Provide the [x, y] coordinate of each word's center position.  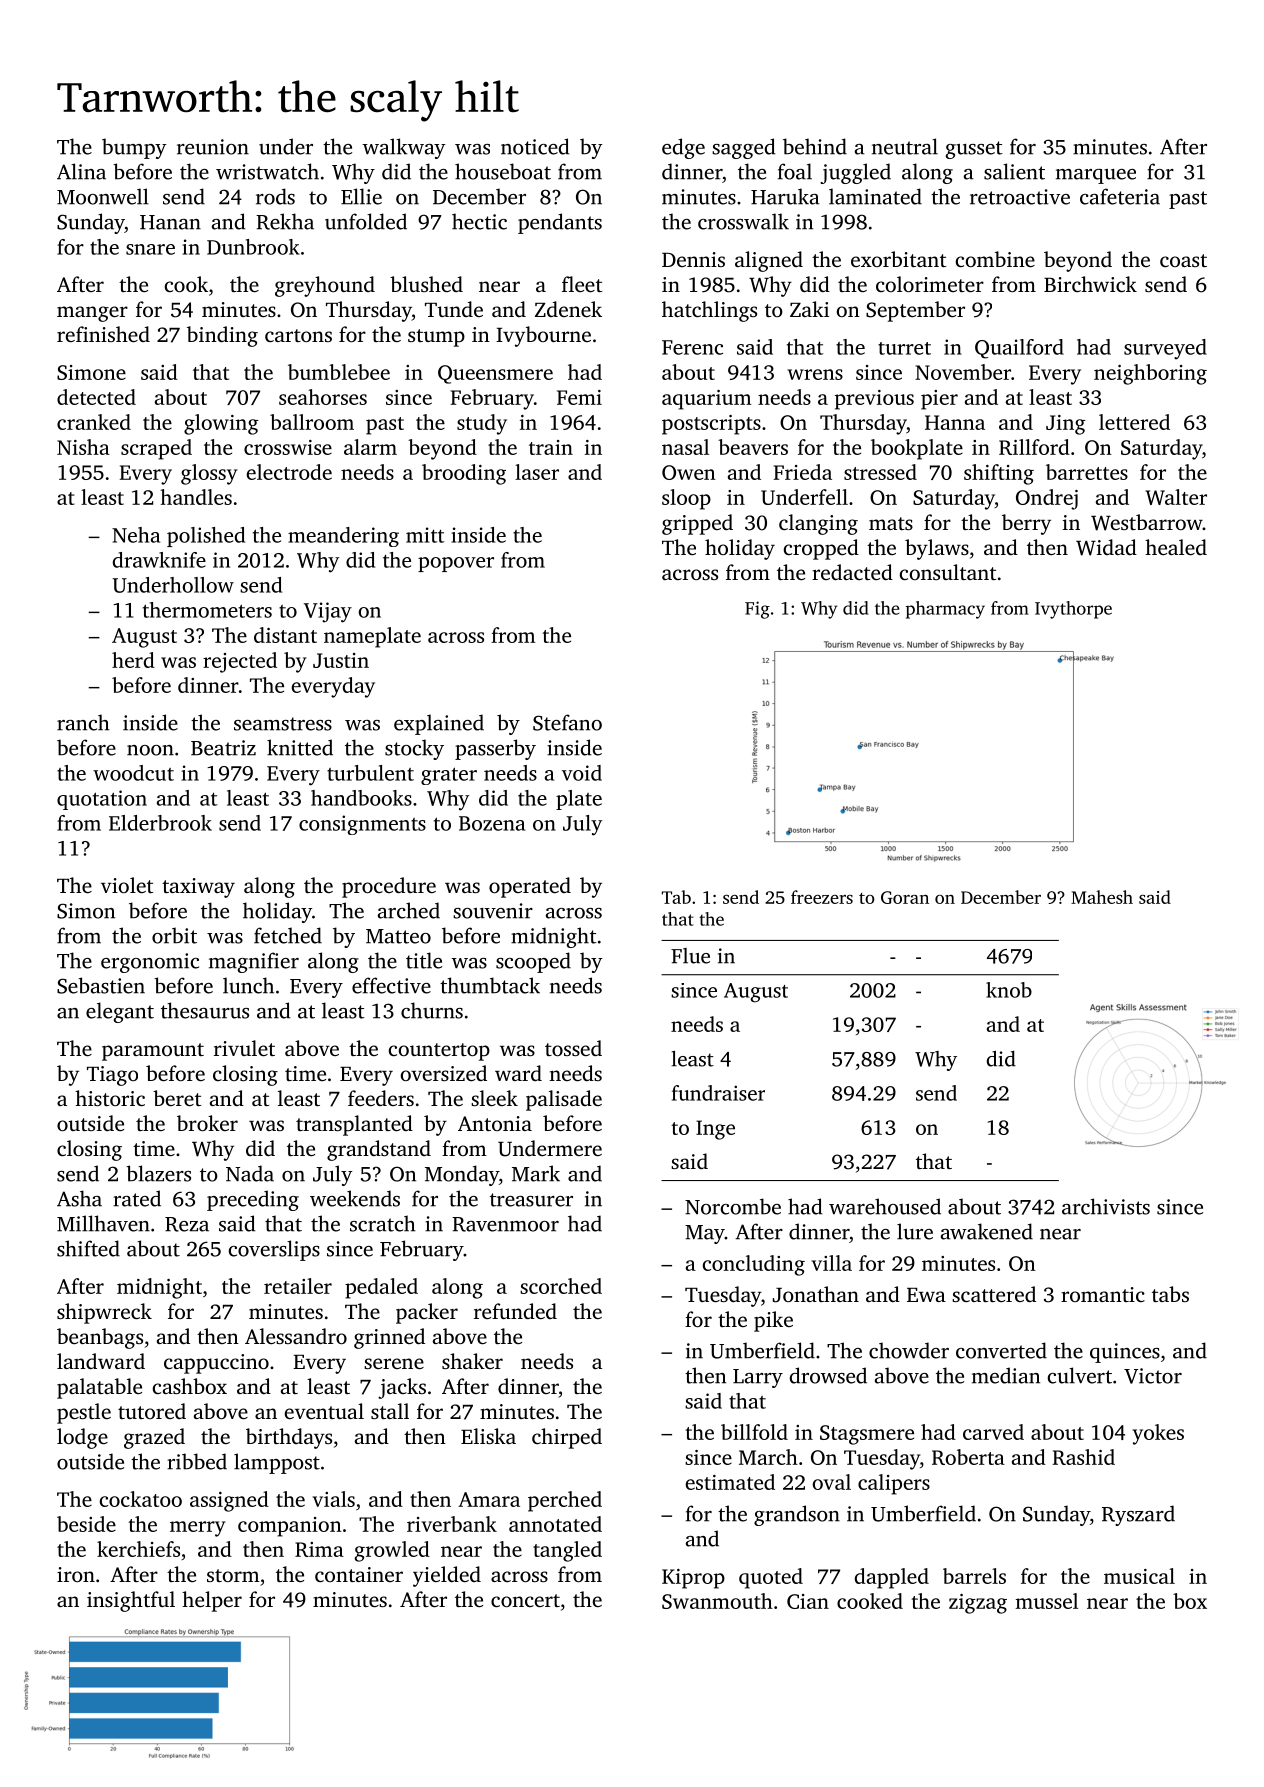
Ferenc [692, 347]
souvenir [493, 911]
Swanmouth [717, 1601]
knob [1009, 990]
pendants [560, 223]
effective [391, 985]
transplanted [354, 1125]
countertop [439, 1052]
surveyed [1165, 349]
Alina [81, 171]
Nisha [83, 447]
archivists [1106, 1206]
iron [76, 1574]
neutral [905, 146]
